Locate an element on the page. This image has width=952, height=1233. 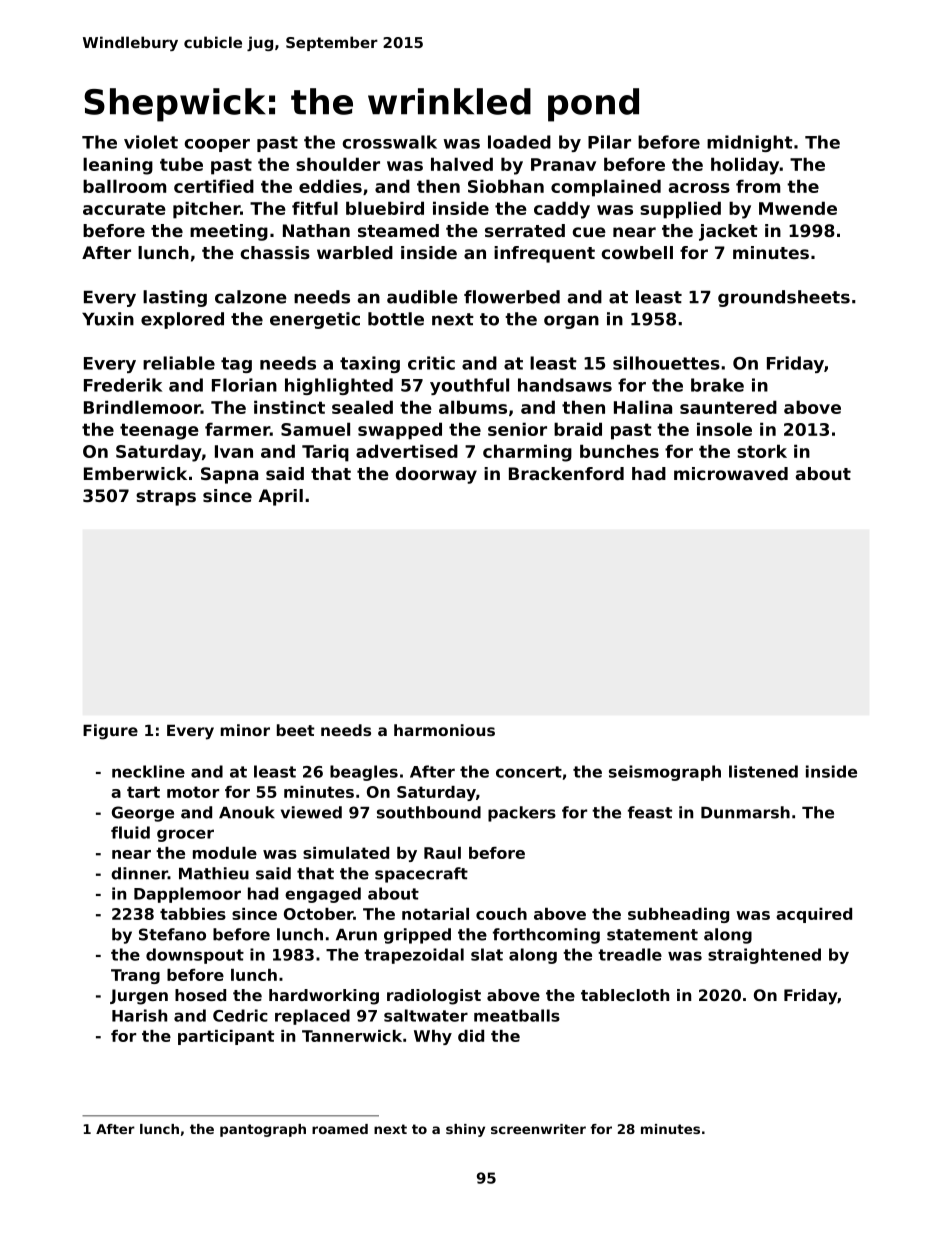
stork is located at coordinates (762, 451).
